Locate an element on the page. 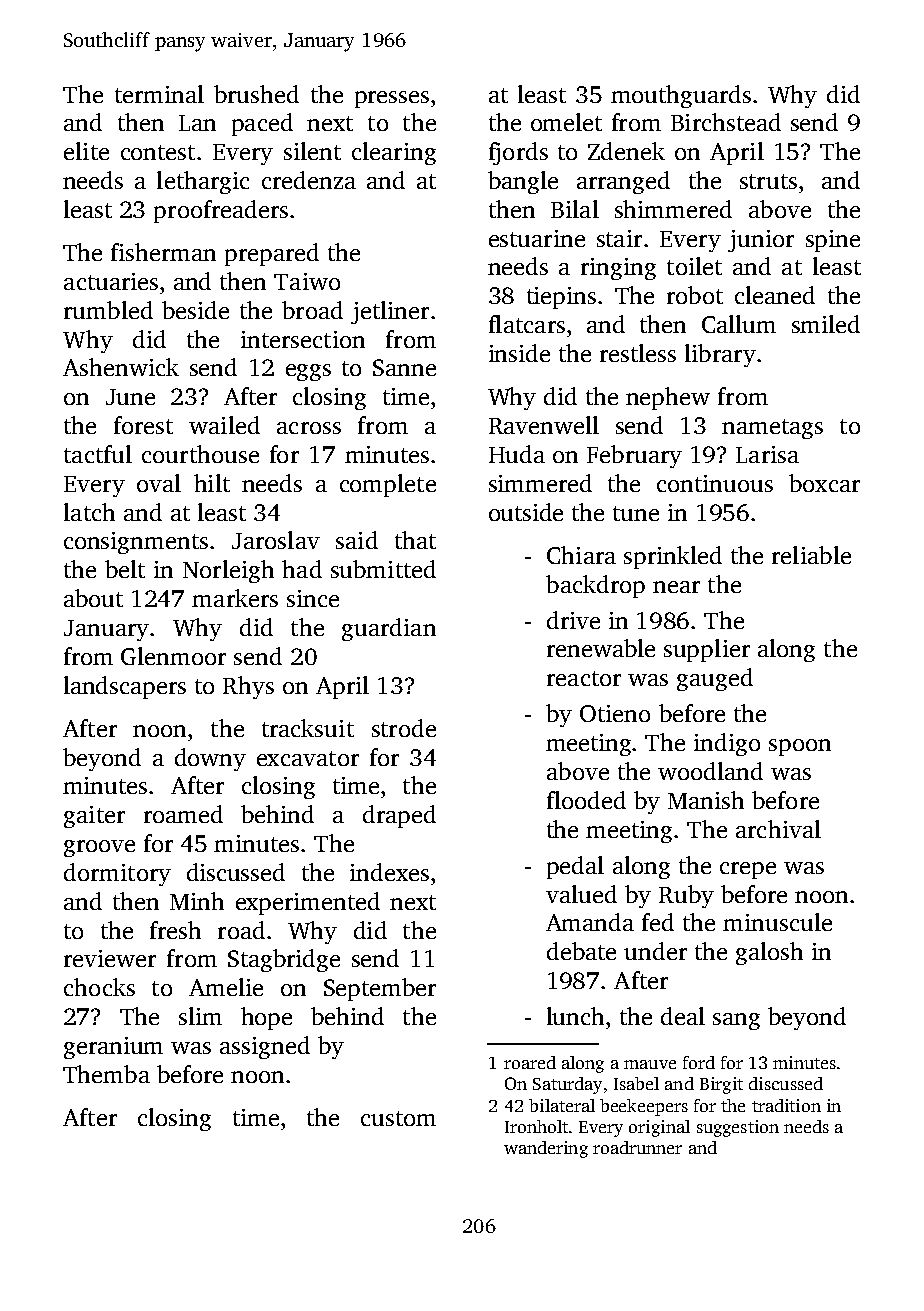  spoon is located at coordinates (800, 747).
